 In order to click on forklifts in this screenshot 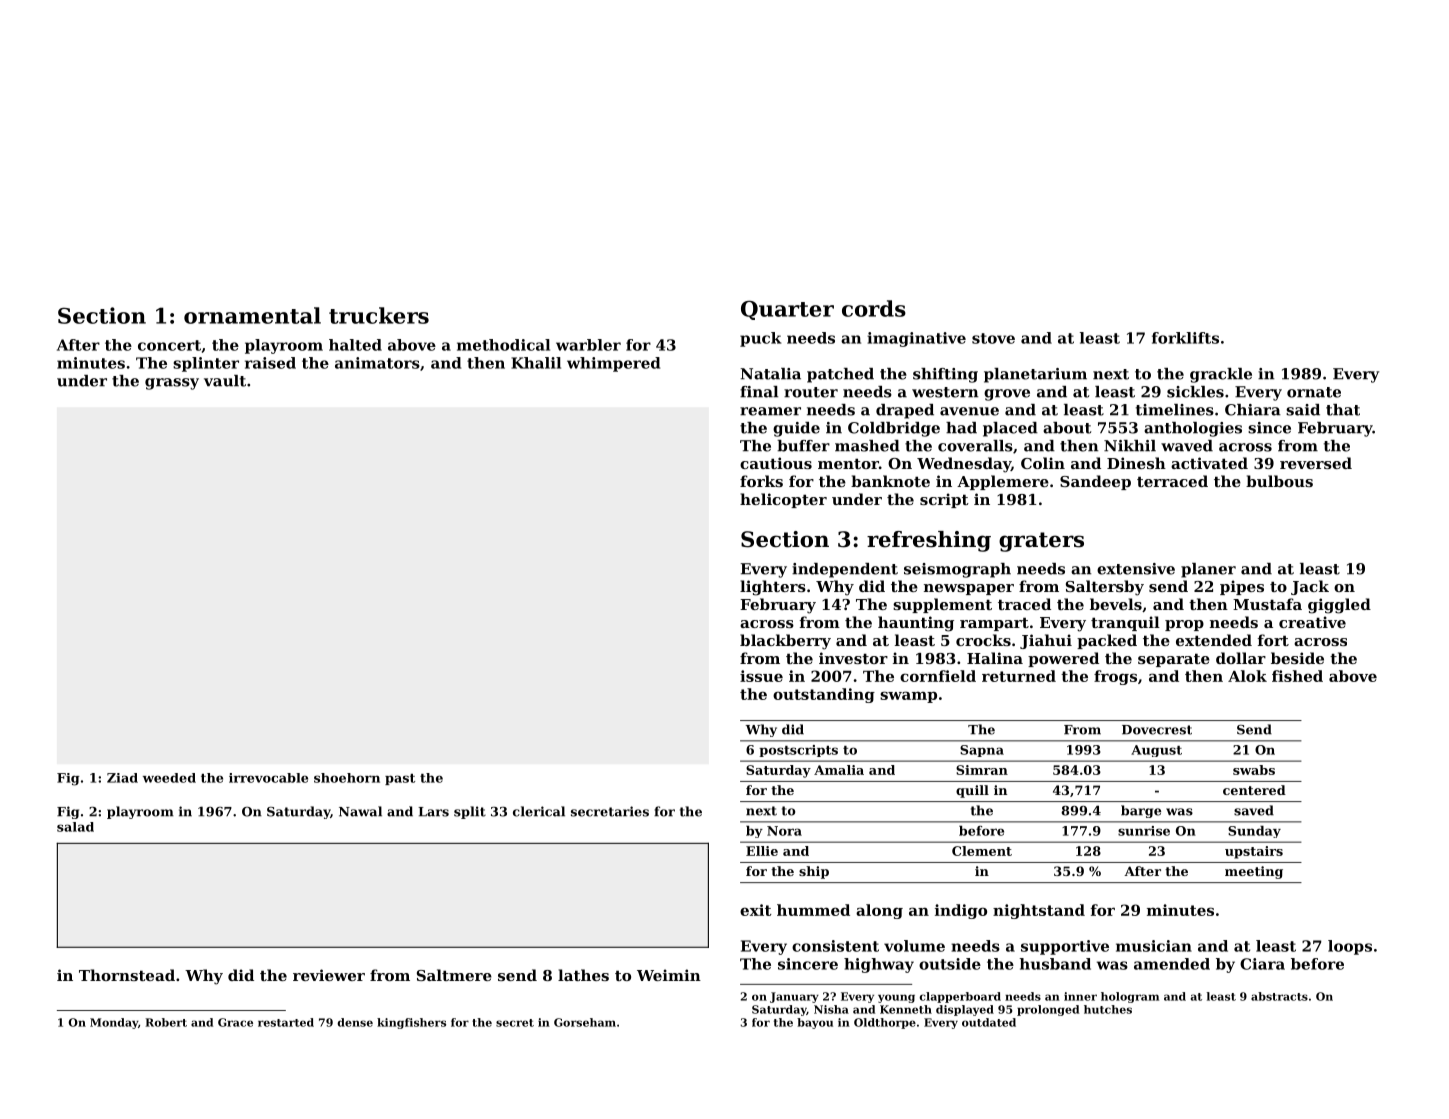, I will do `click(1185, 338)`.
